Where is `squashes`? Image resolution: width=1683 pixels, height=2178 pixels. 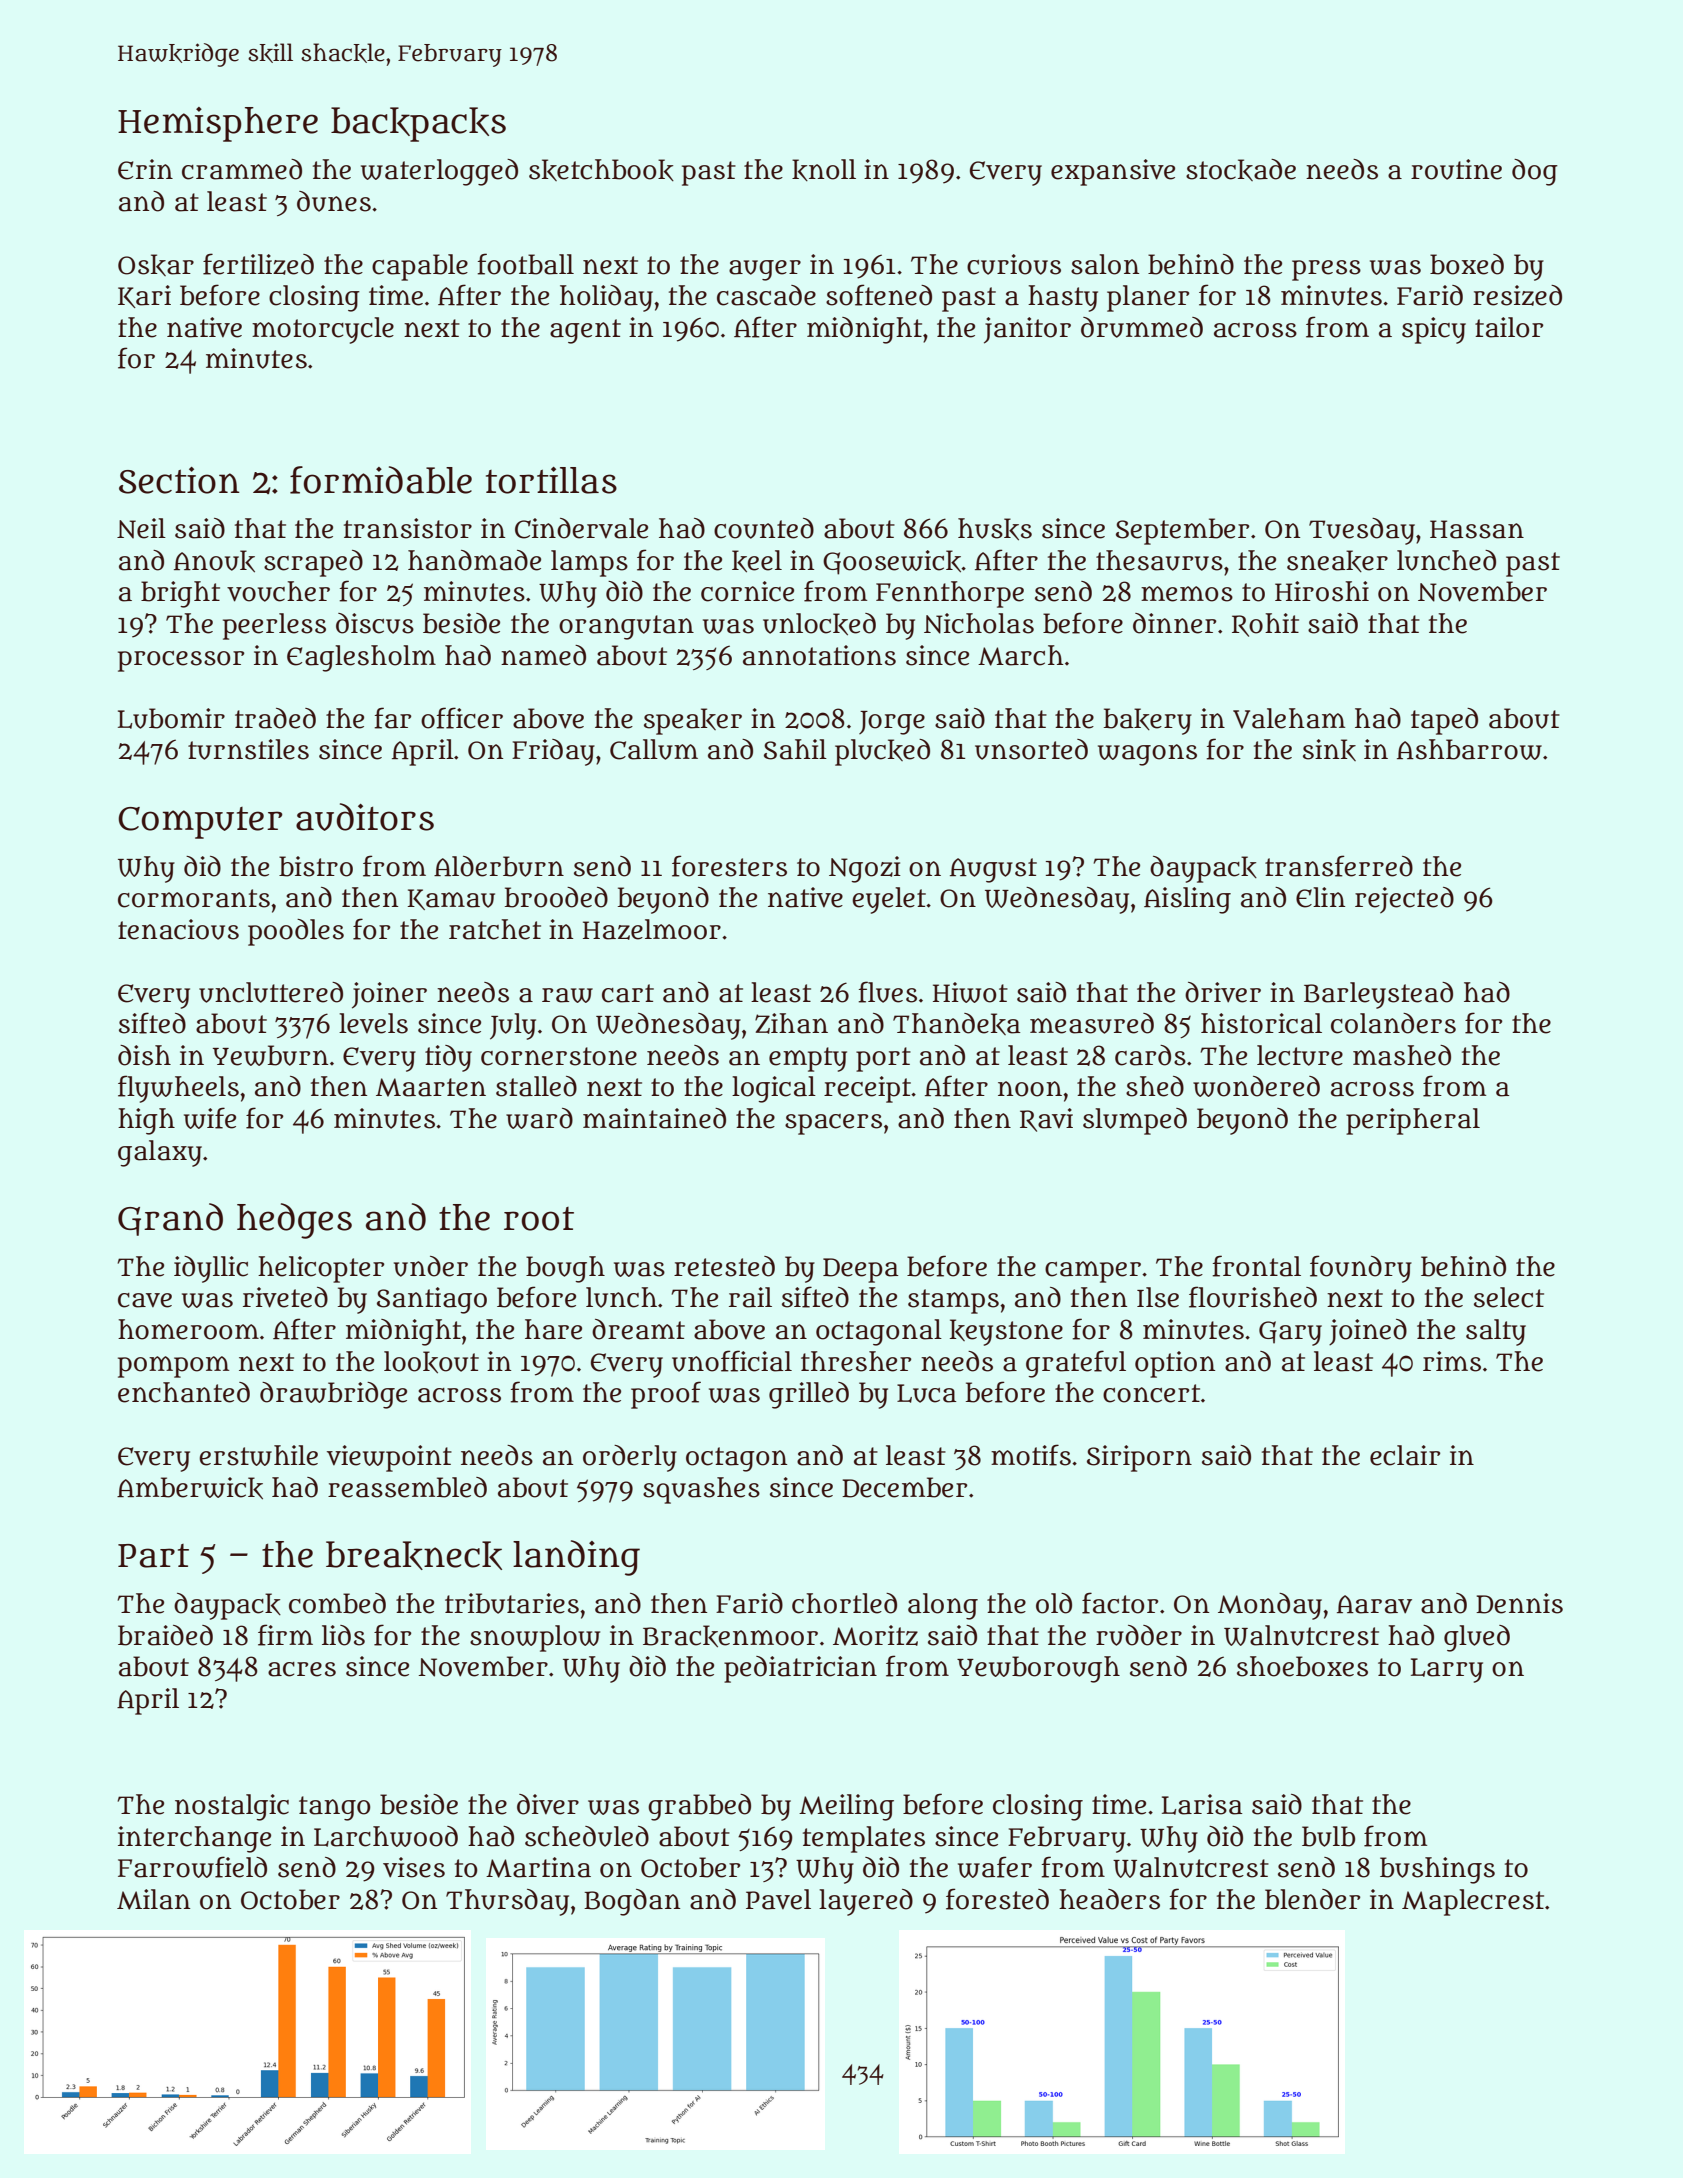
squashes is located at coordinates (701, 1490).
